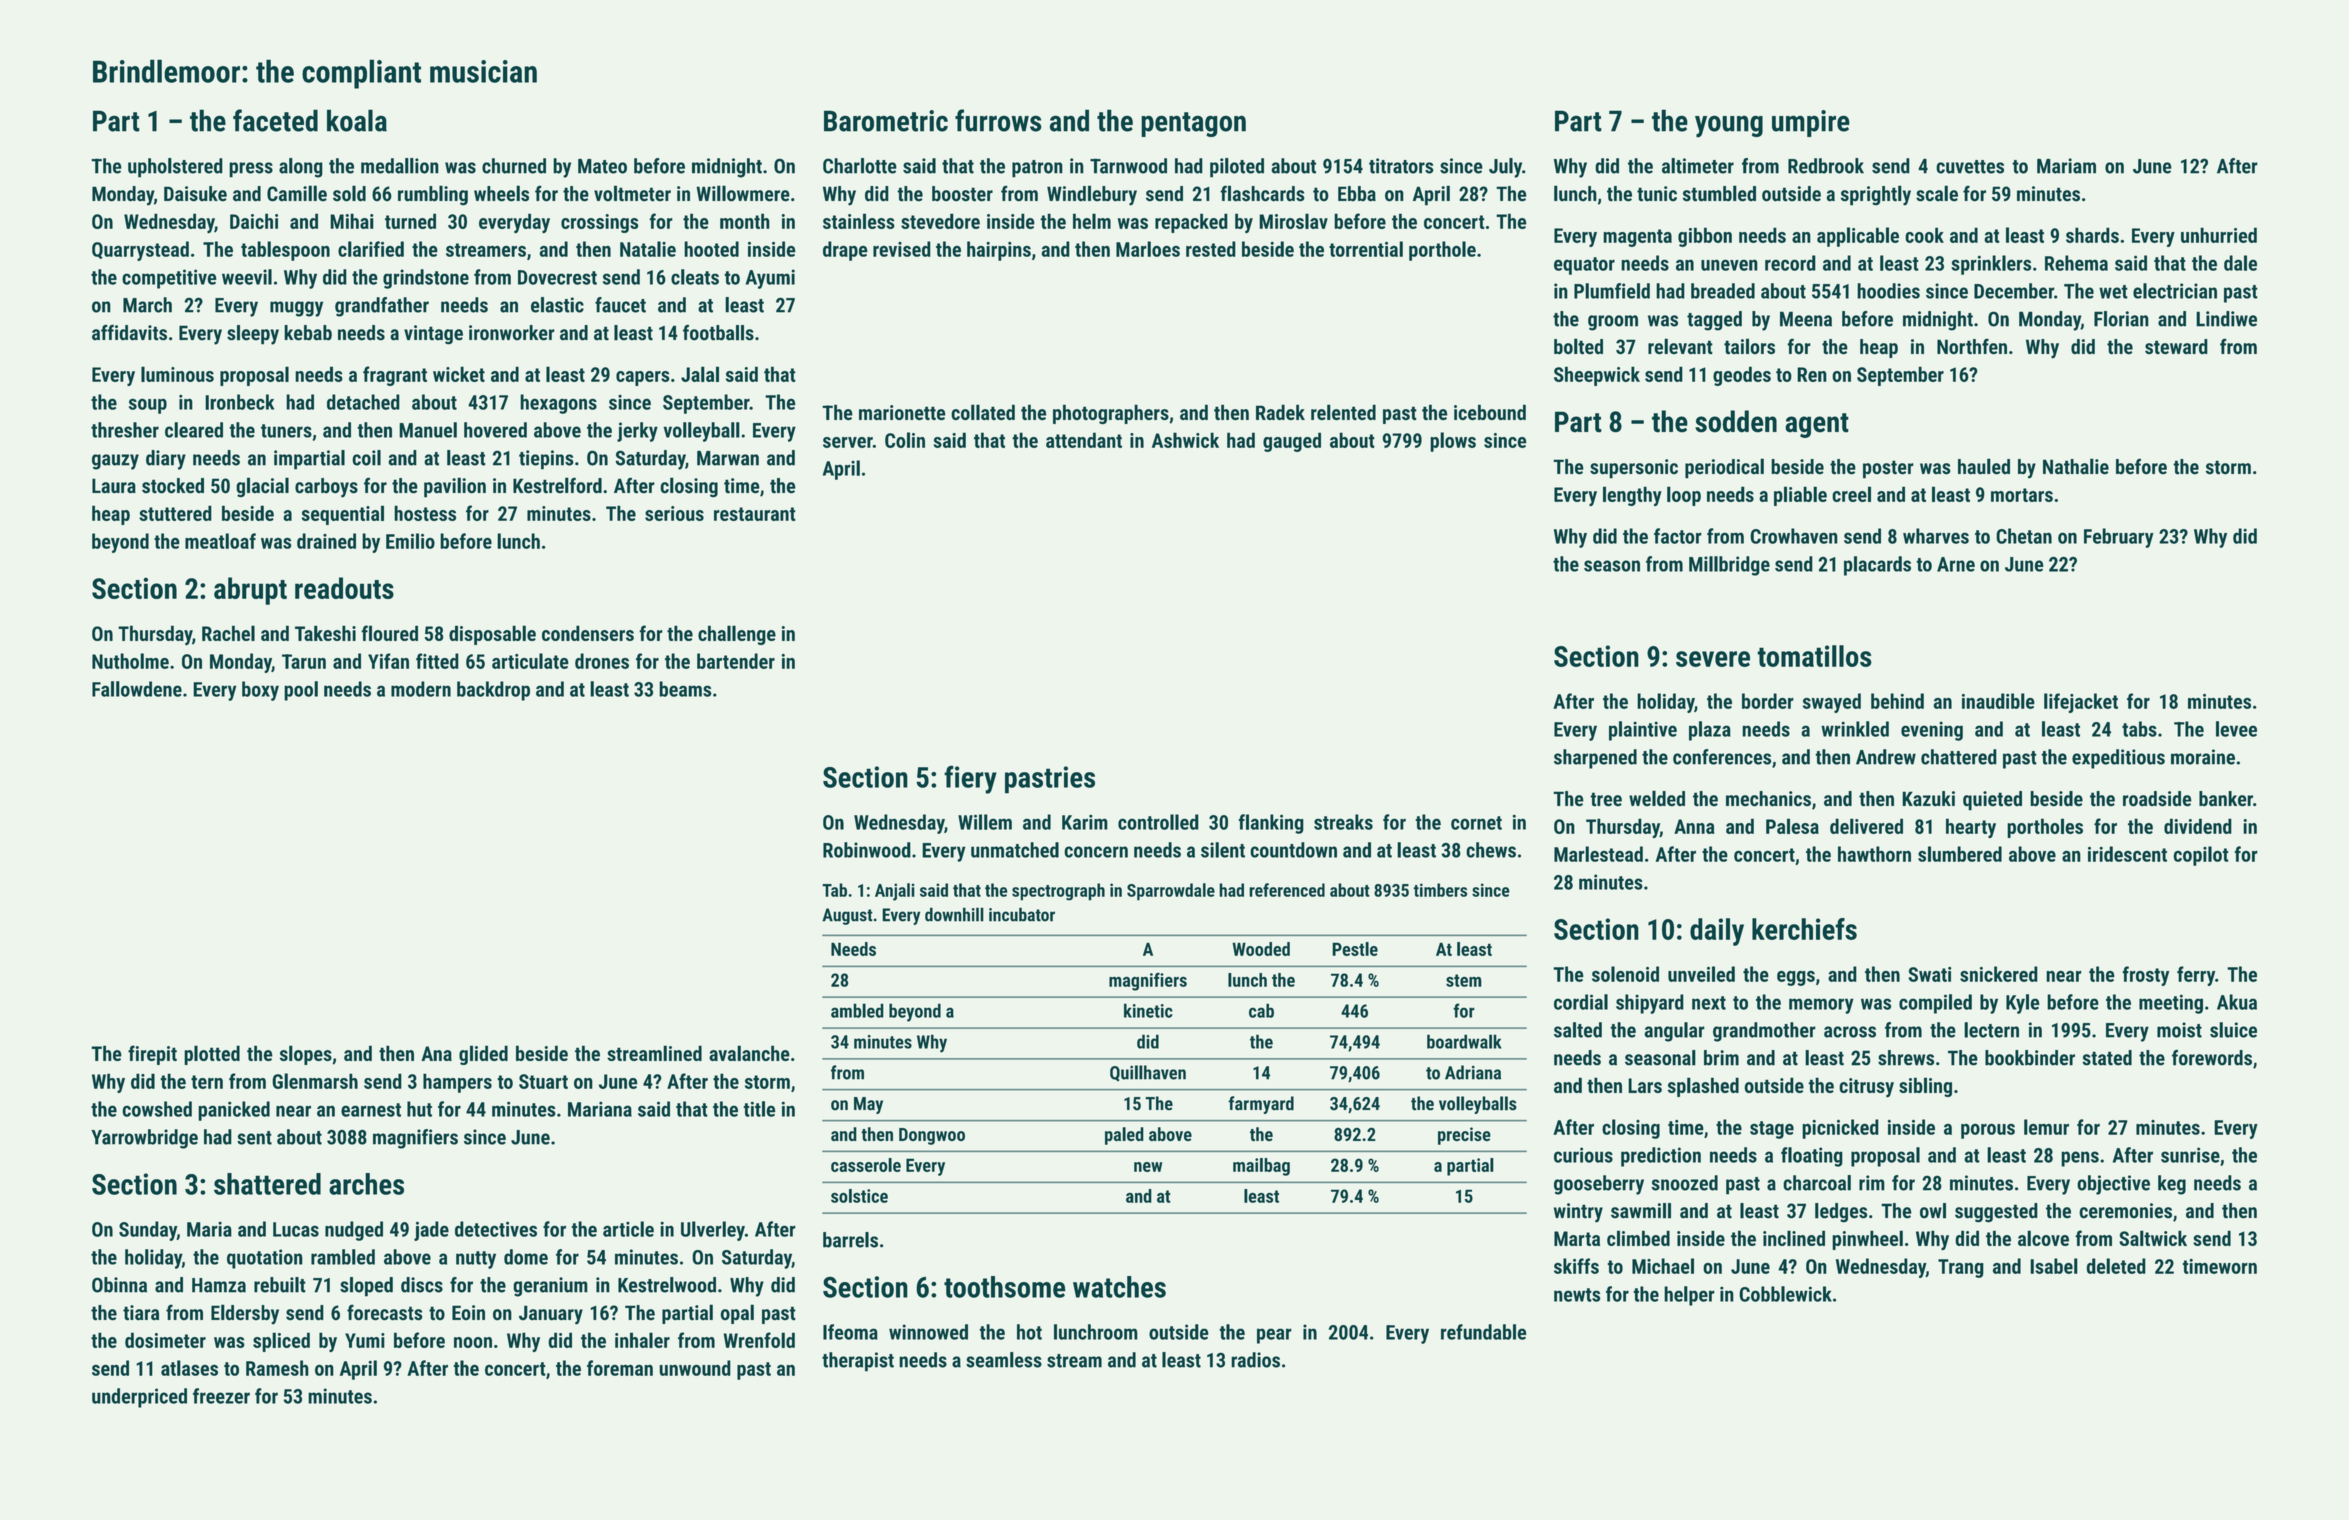  What do you see at coordinates (382, 307) in the screenshot?
I see `grandfather` at bounding box center [382, 307].
